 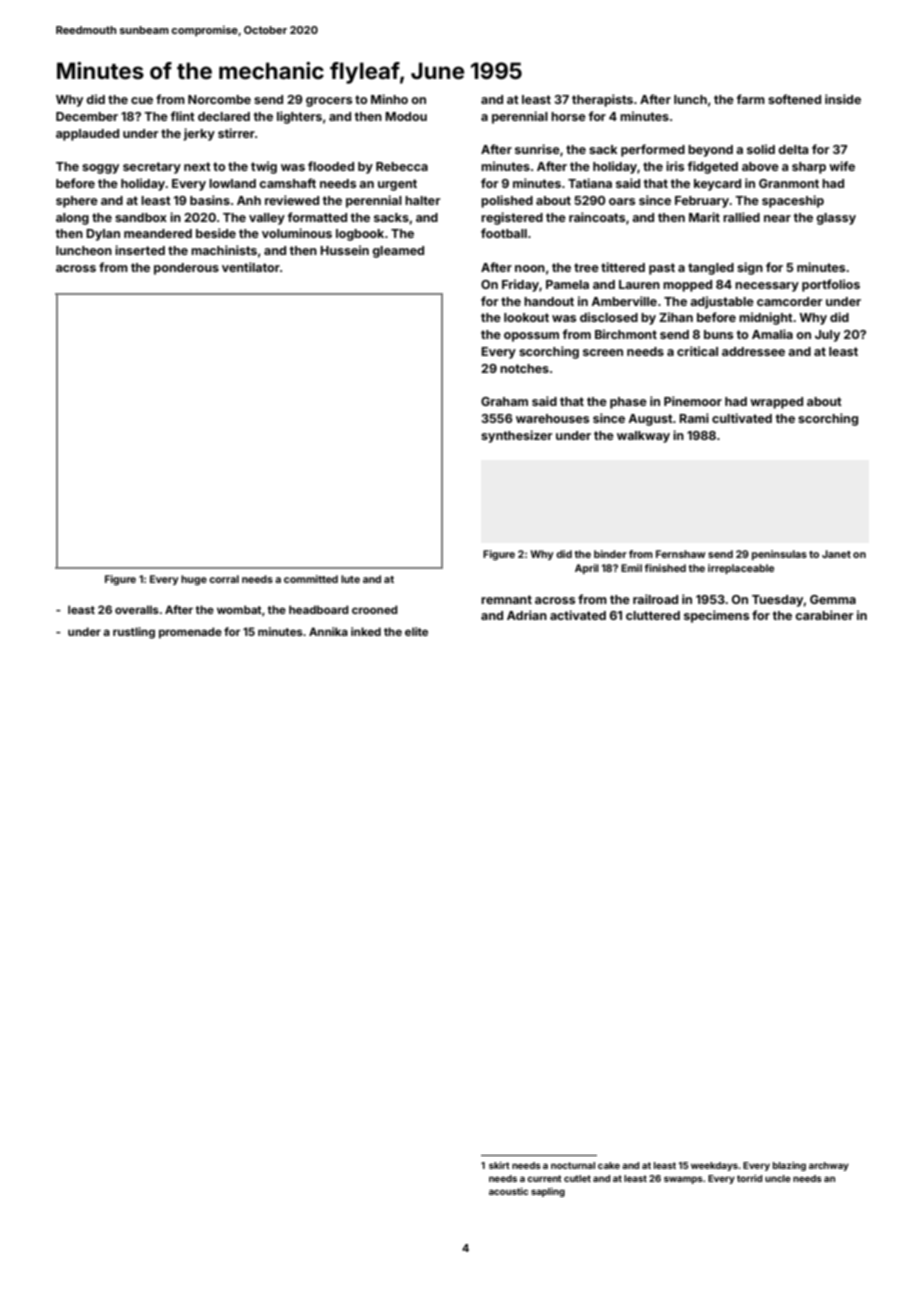 What do you see at coordinates (573, 1165) in the page?
I see `nocturnal` at bounding box center [573, 1165].
